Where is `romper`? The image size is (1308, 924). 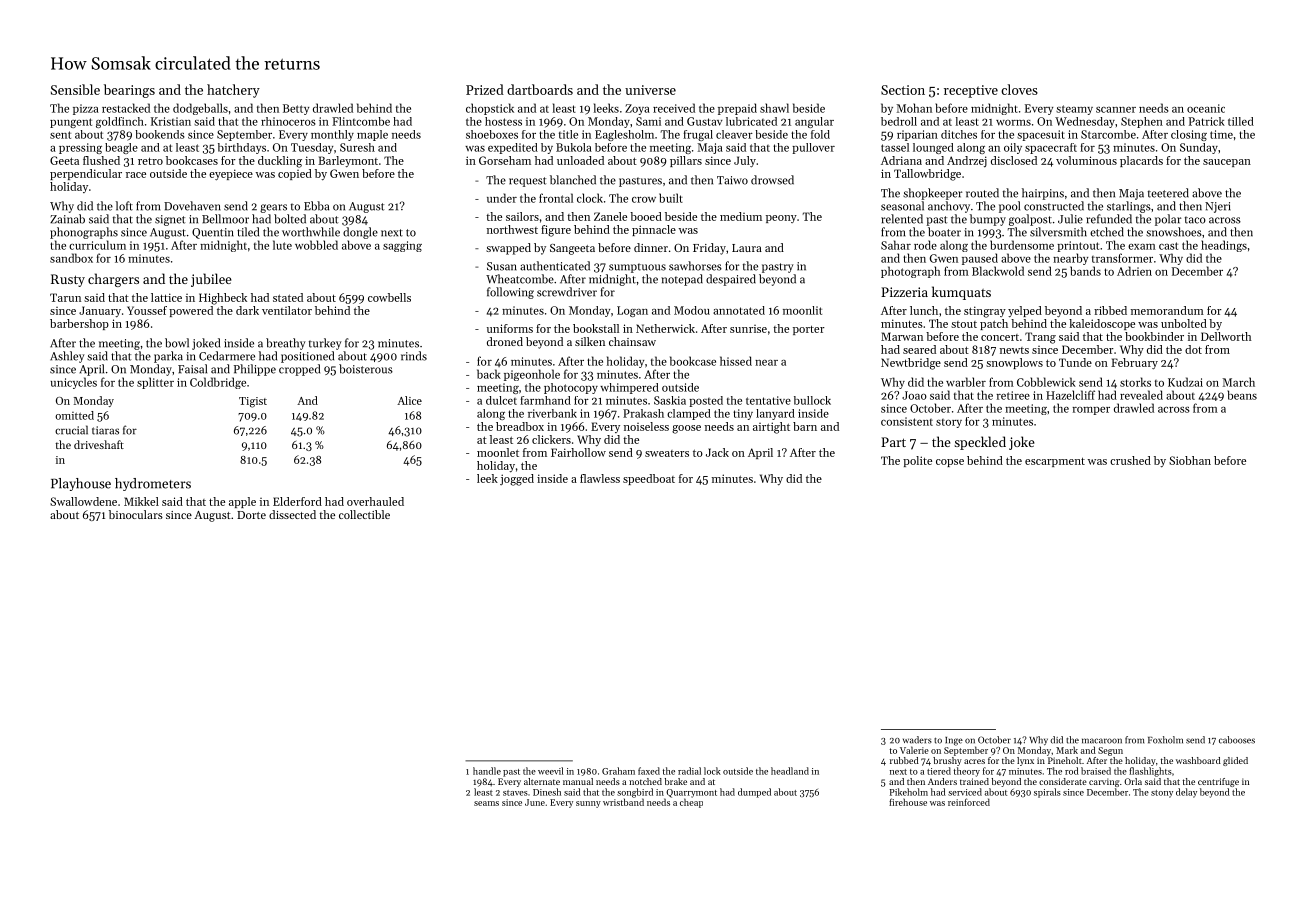 romper is located at coordinates (1091, 411).
